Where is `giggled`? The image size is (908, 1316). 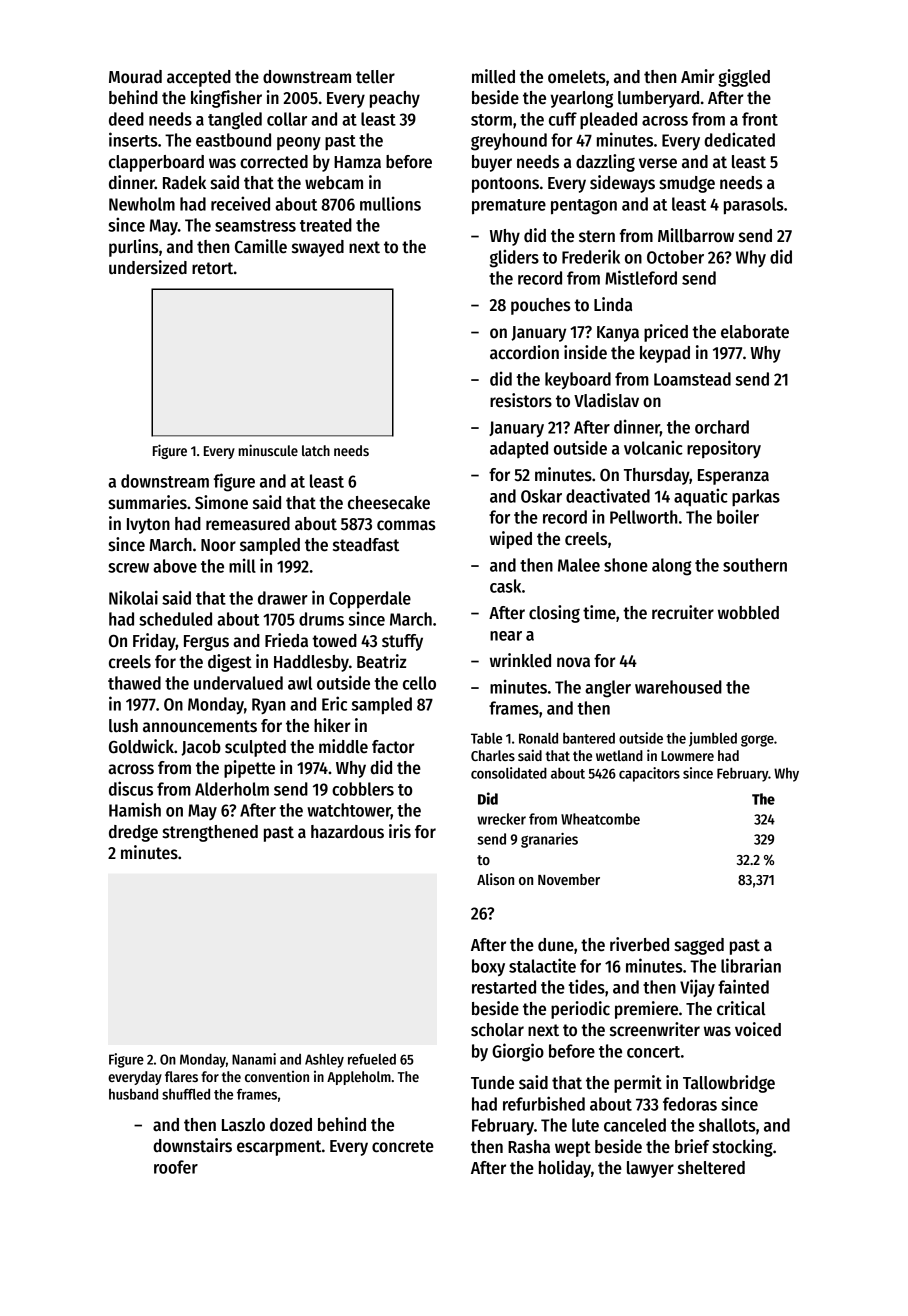
giggled is located at coordinates (744, 78).
